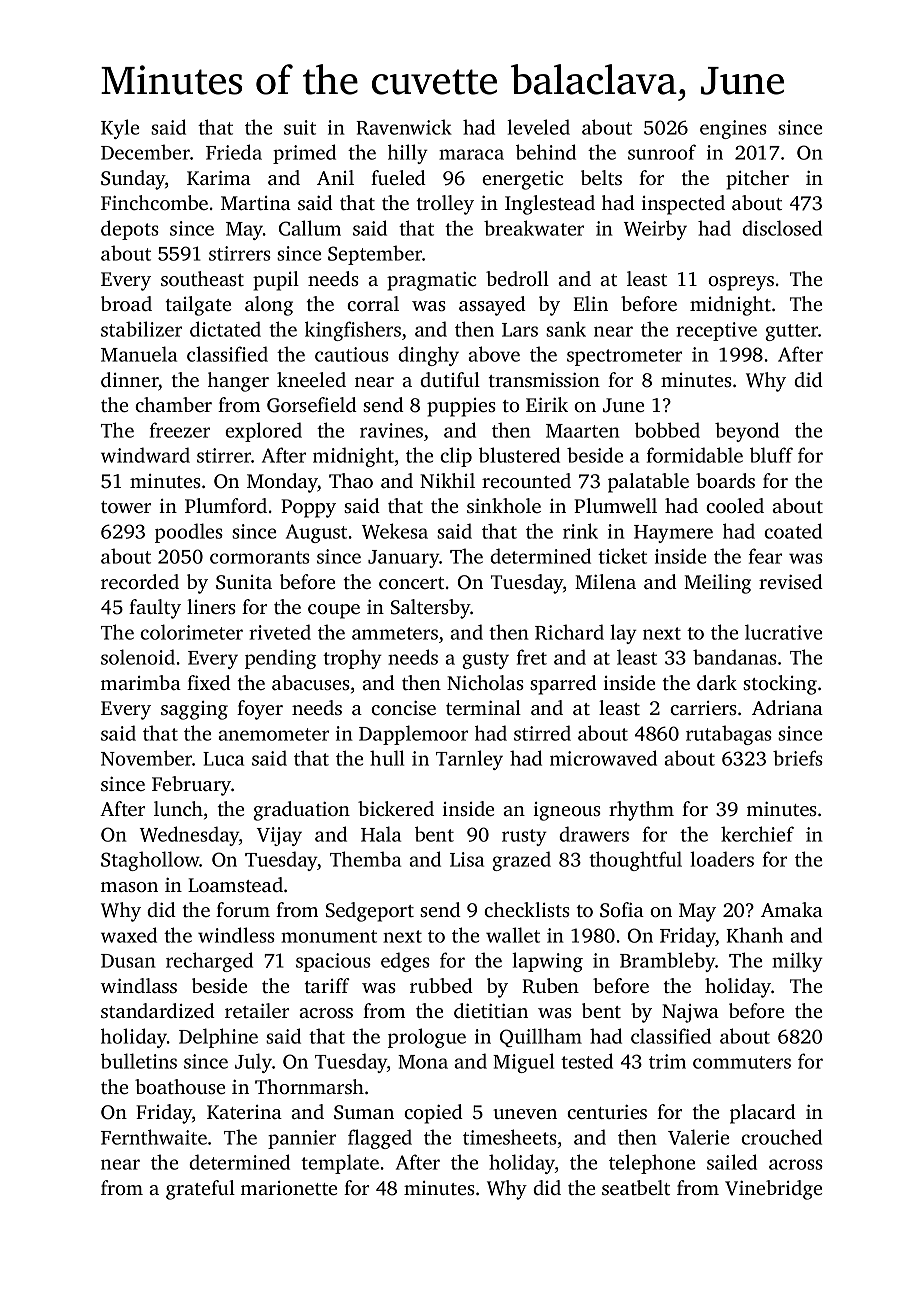 Image resolution: width=924 pixels, height=1308 pixels. What do you see at coordinates (590, 303) in the screenshot?
I see `Elin` at bounding box center [590, 303].
